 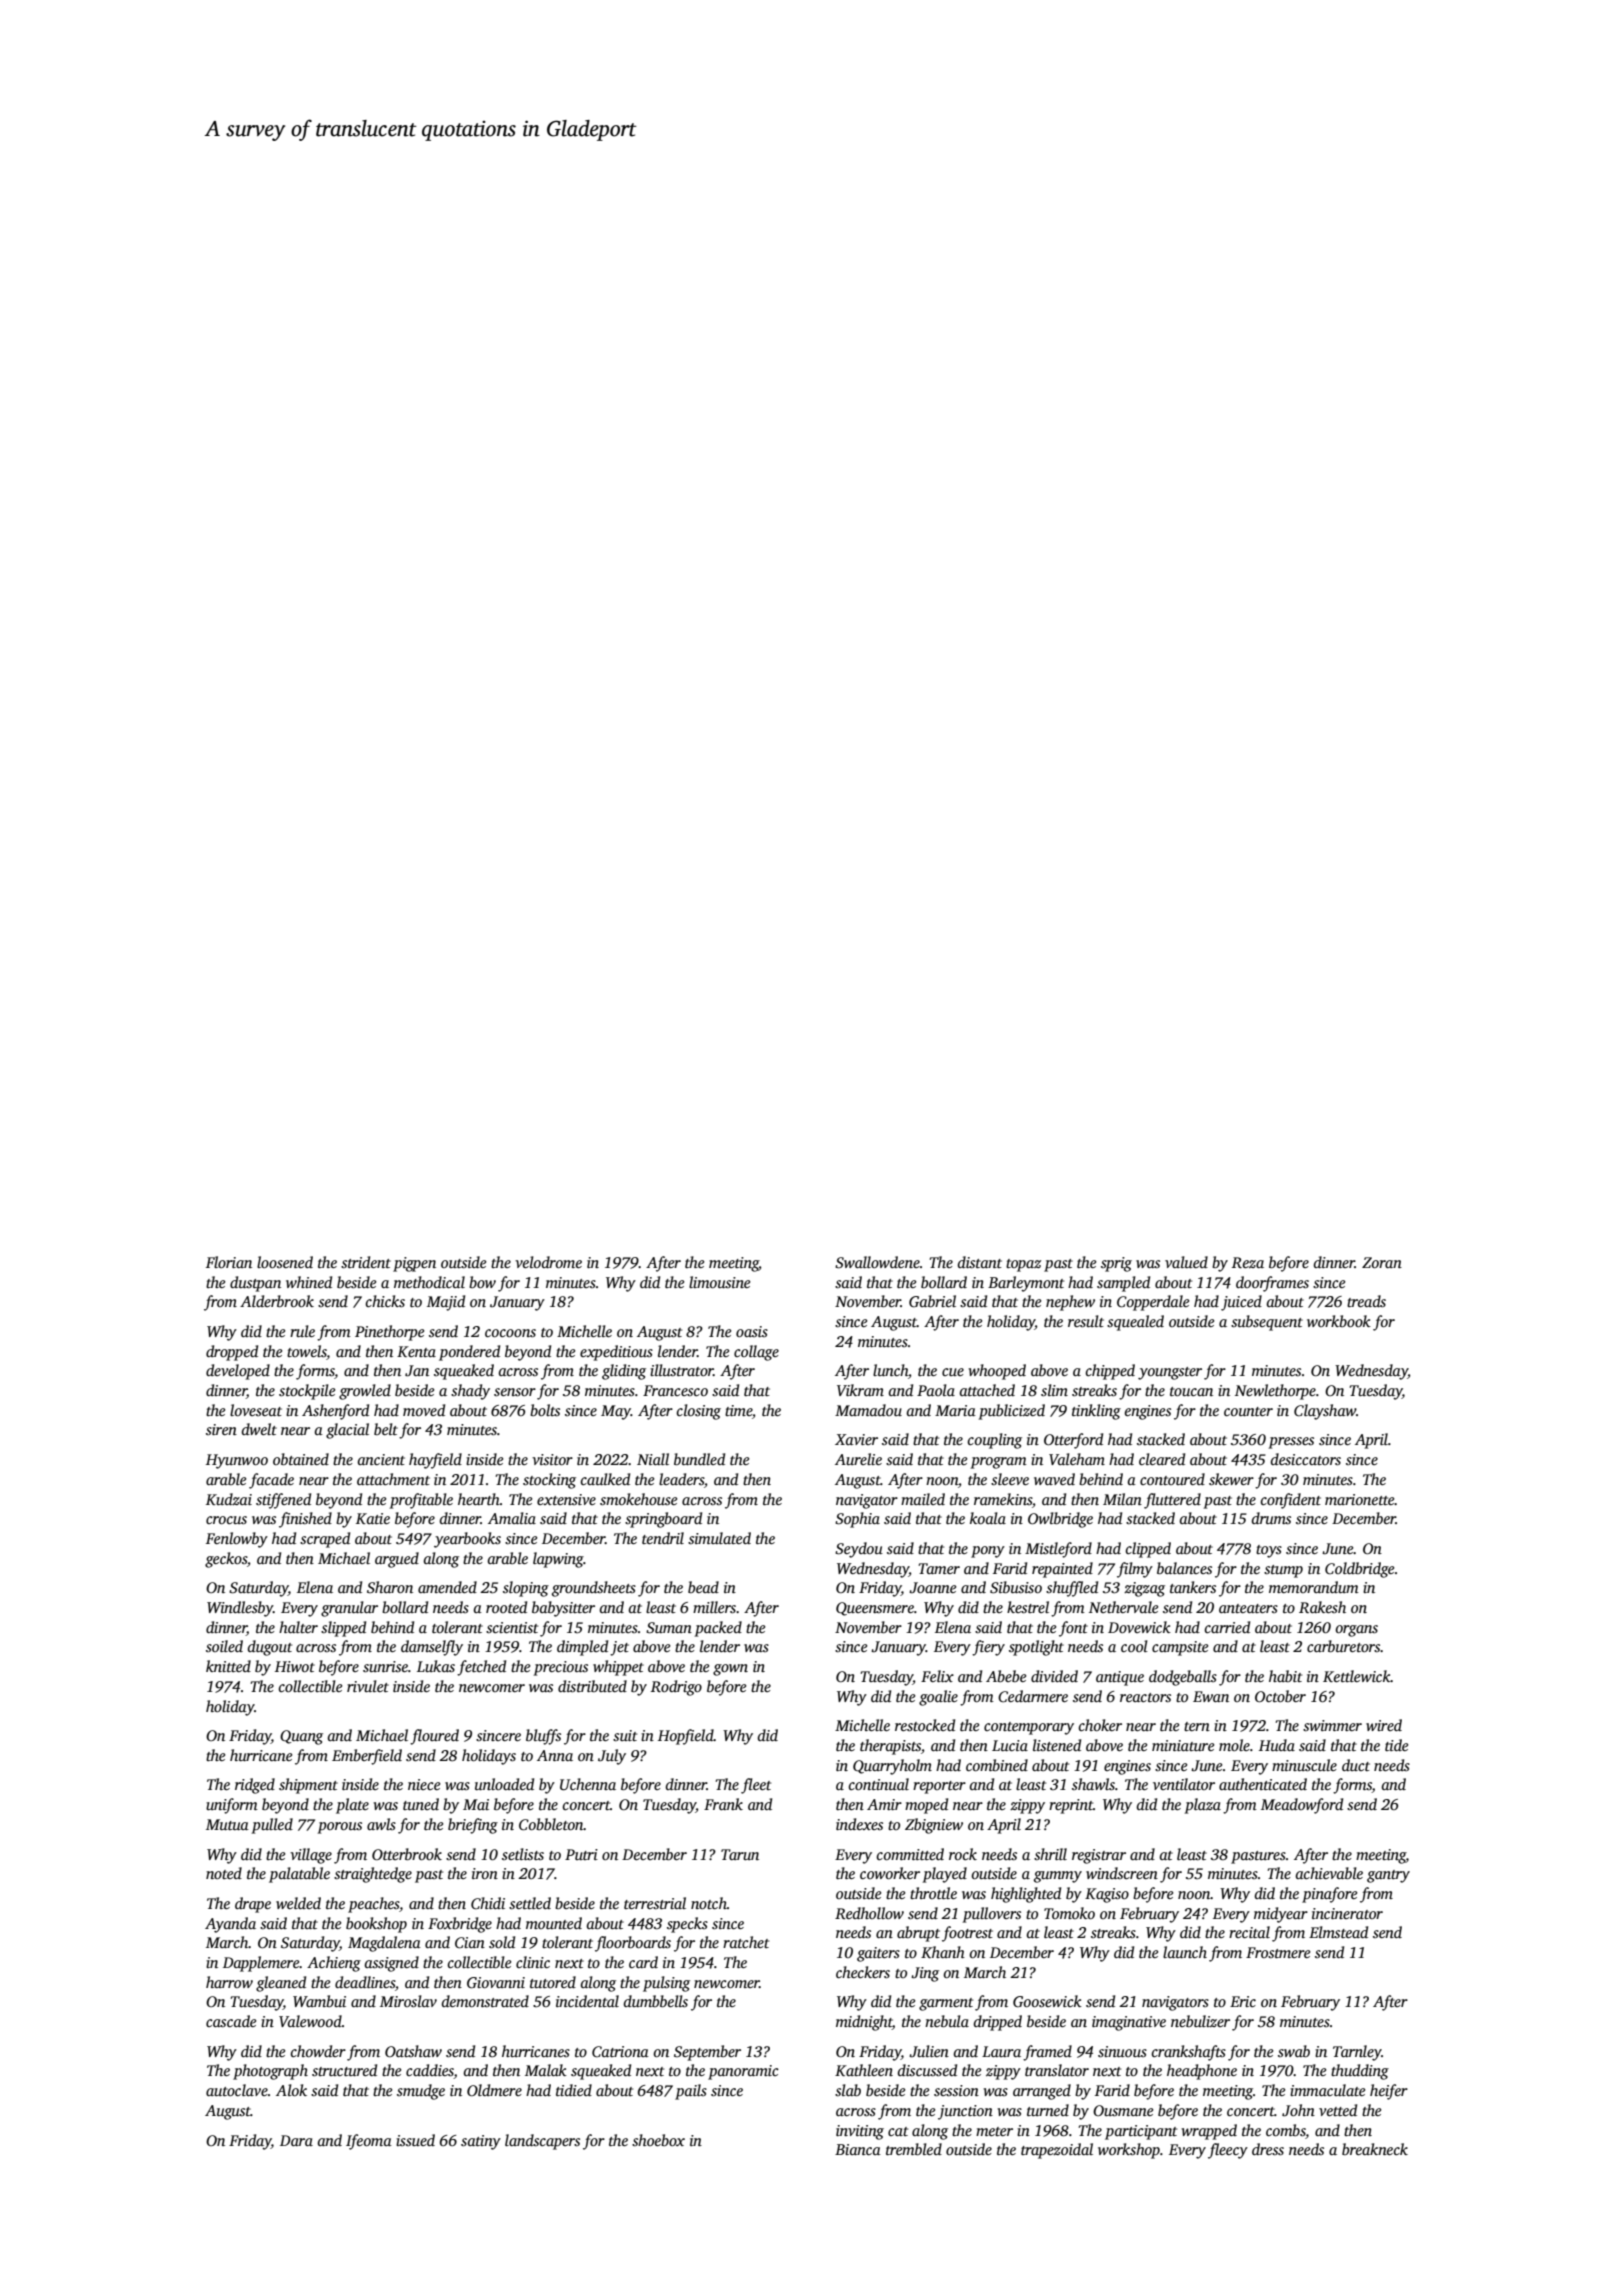 What do you see at coordinates (947, 2021) in the page?
I see `nebula` at bounding box center [947, 2021].
